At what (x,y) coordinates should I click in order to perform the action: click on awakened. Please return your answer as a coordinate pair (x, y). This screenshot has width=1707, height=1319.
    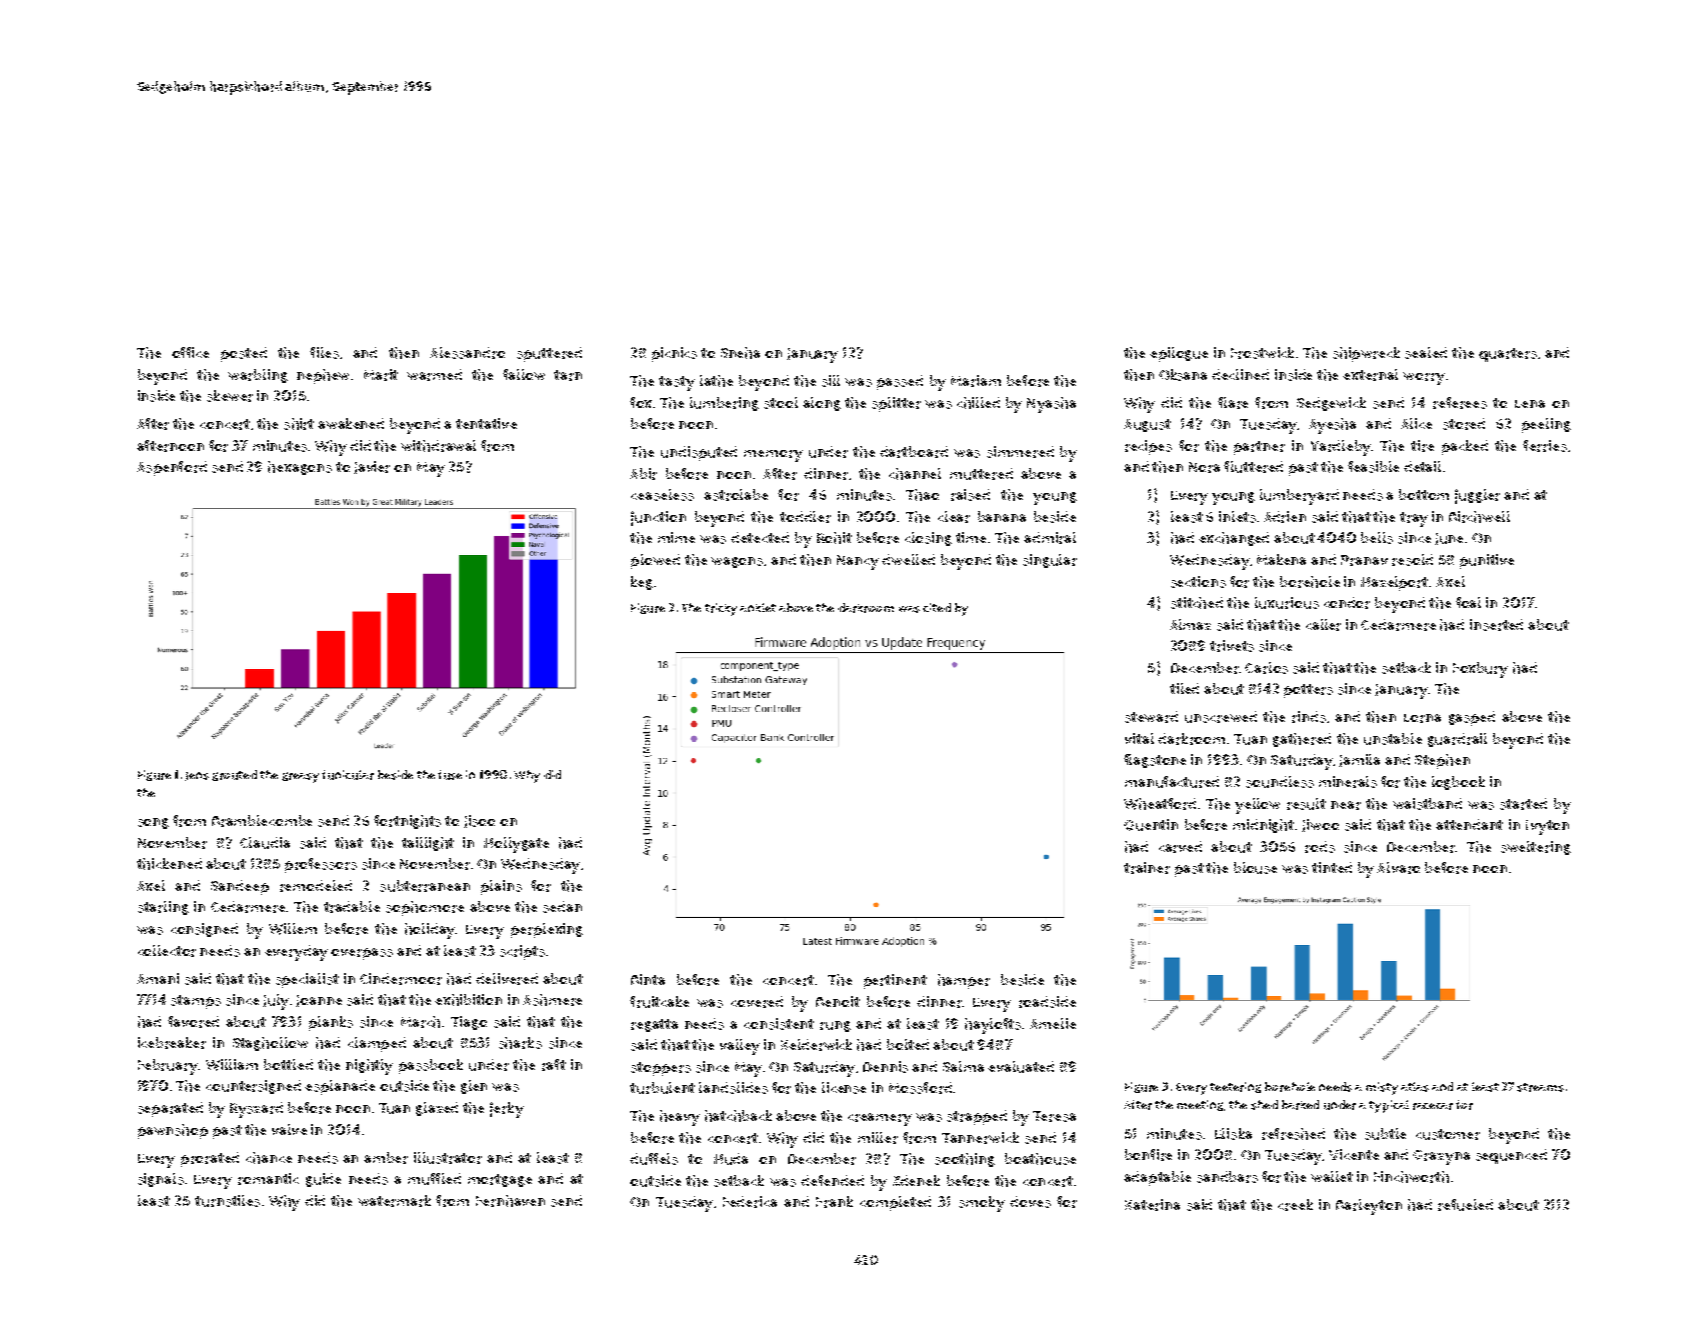
    Looking at the image, I should click on (351, 423).
